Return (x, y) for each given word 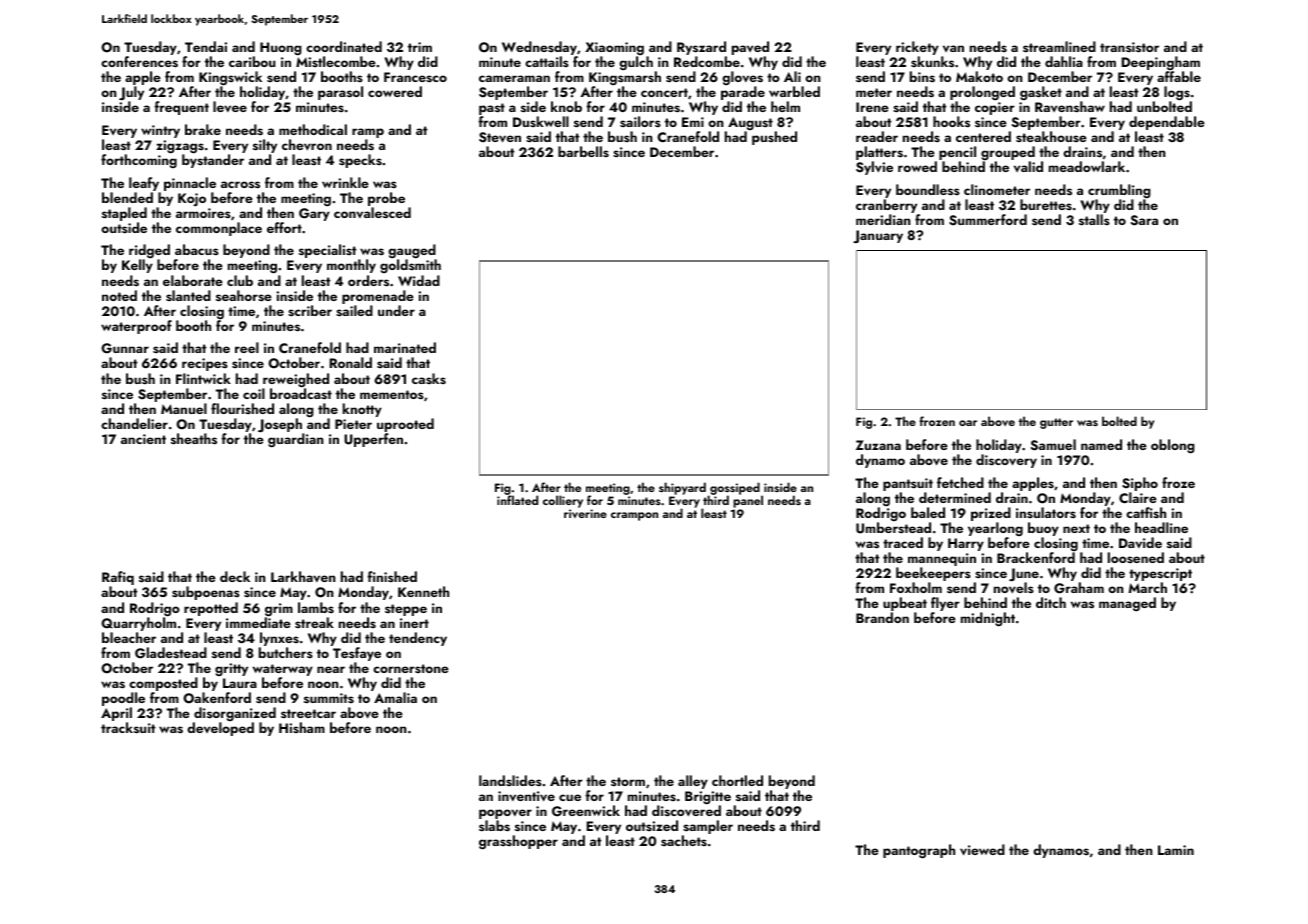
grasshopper (518, 842)
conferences (139, 61)
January (878, 236)
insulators (1046, 512)
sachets (684, 840)
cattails (547, 61)
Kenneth (423, 591)
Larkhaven (303, 576)
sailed (354, 310)
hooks (951, 121)
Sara (1144, 220)
